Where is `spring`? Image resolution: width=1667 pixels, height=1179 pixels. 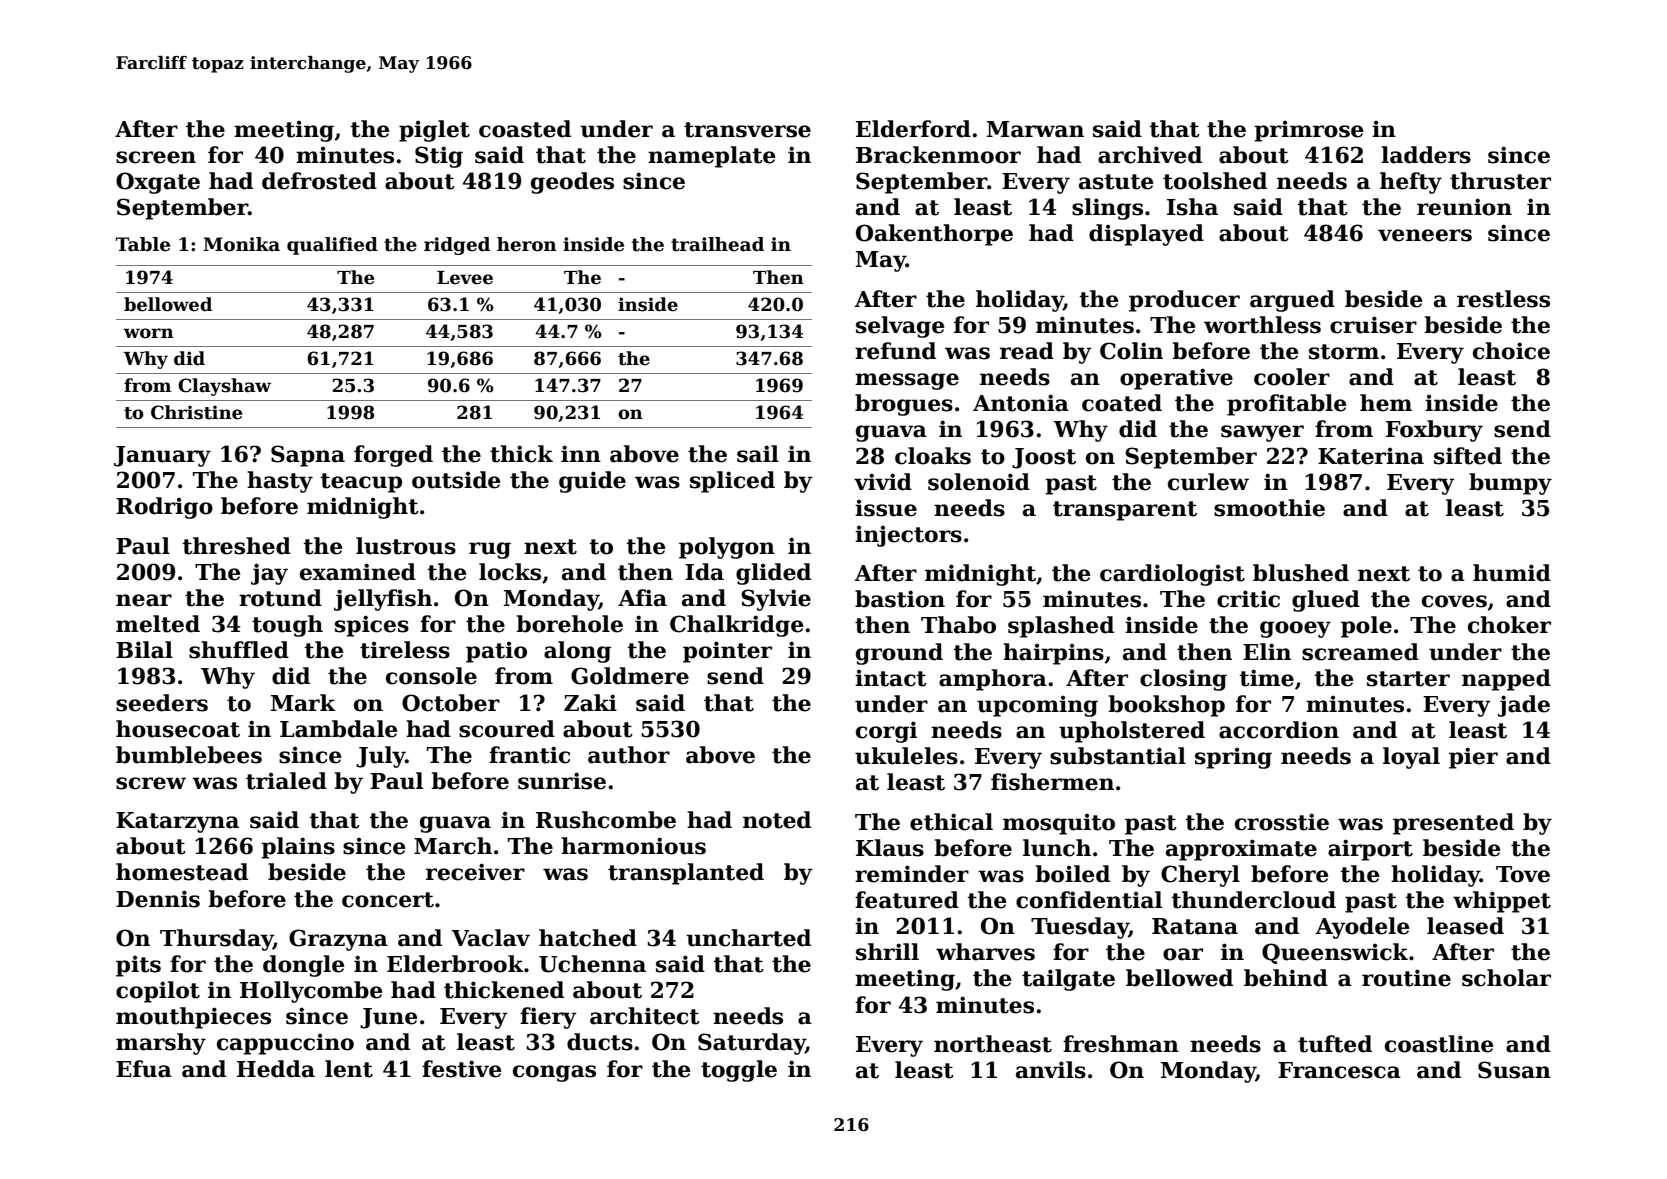
spring is located at coordinates (1233, 758).
